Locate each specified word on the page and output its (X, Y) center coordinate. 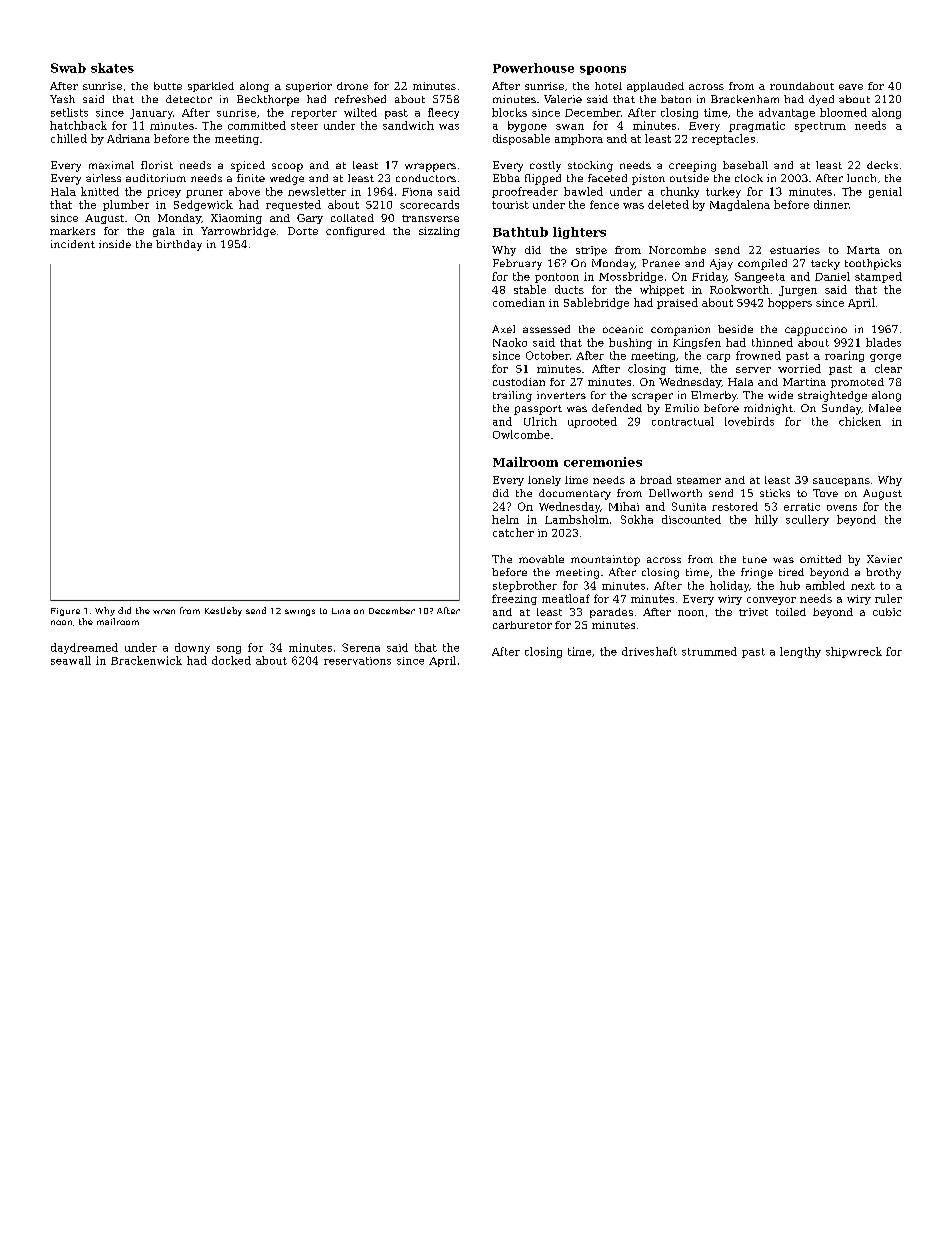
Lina (341, 611)
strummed (709, 651)
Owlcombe (521, 434)
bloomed (843, 112)
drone (352, 86)
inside (115, 244)
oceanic (623, 329)
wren (164, 611)
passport (538, 410)
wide (780, 395)
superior (309, 87)
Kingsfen (697, 343)
